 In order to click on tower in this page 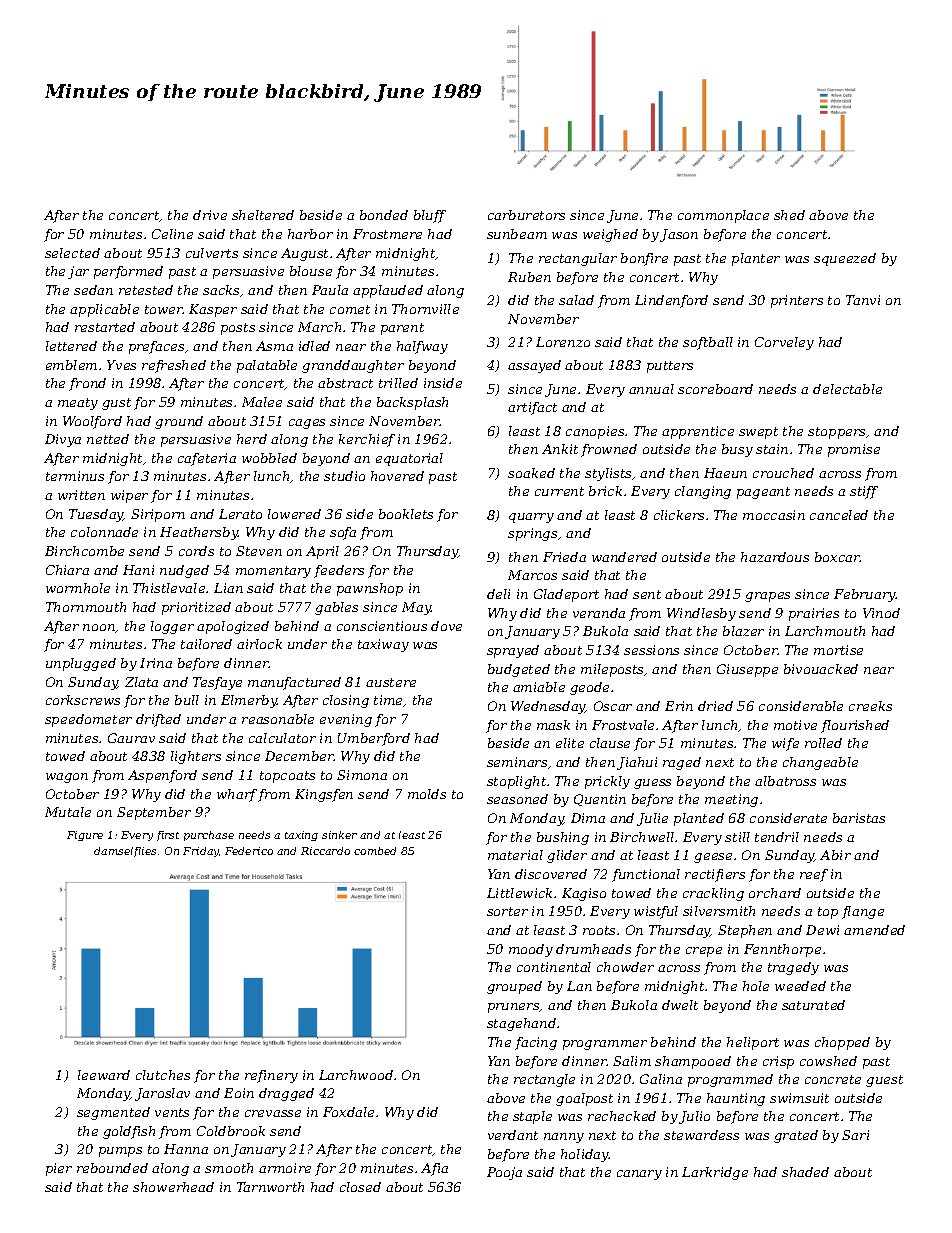, I will do `click(164, 309)`.
